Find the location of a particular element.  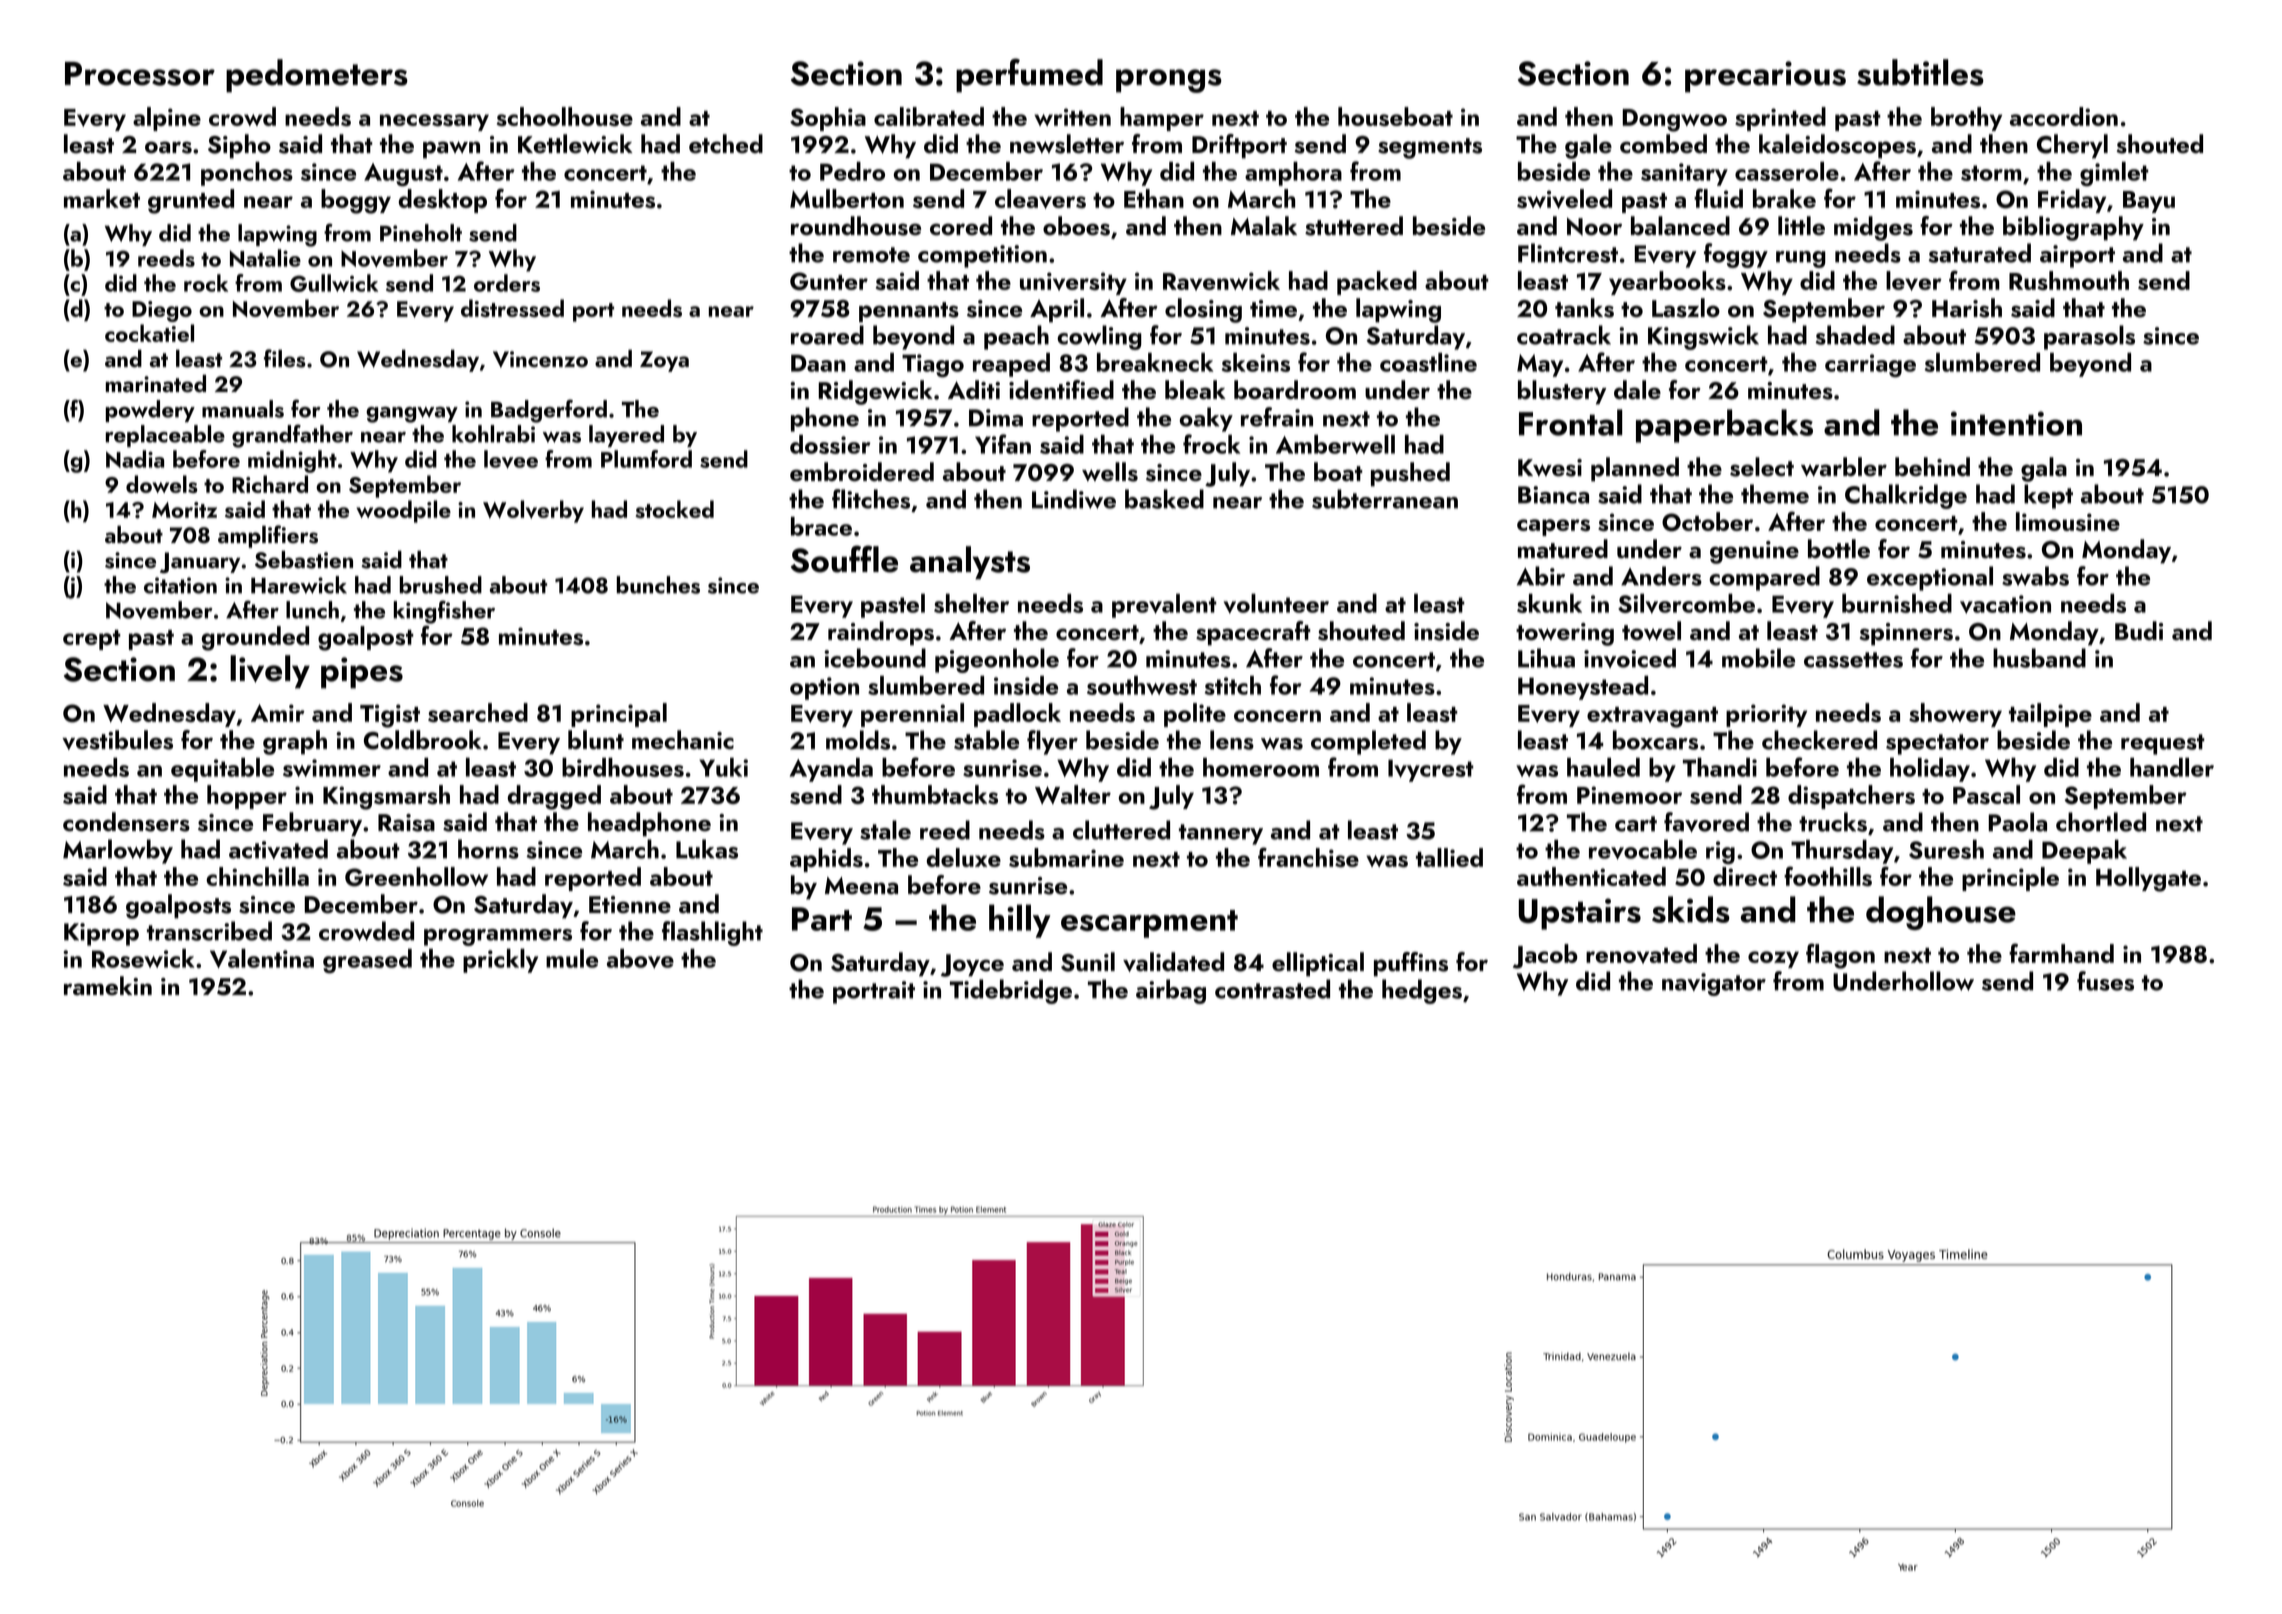

schoolhouse is located at coordinates (565, 116).
